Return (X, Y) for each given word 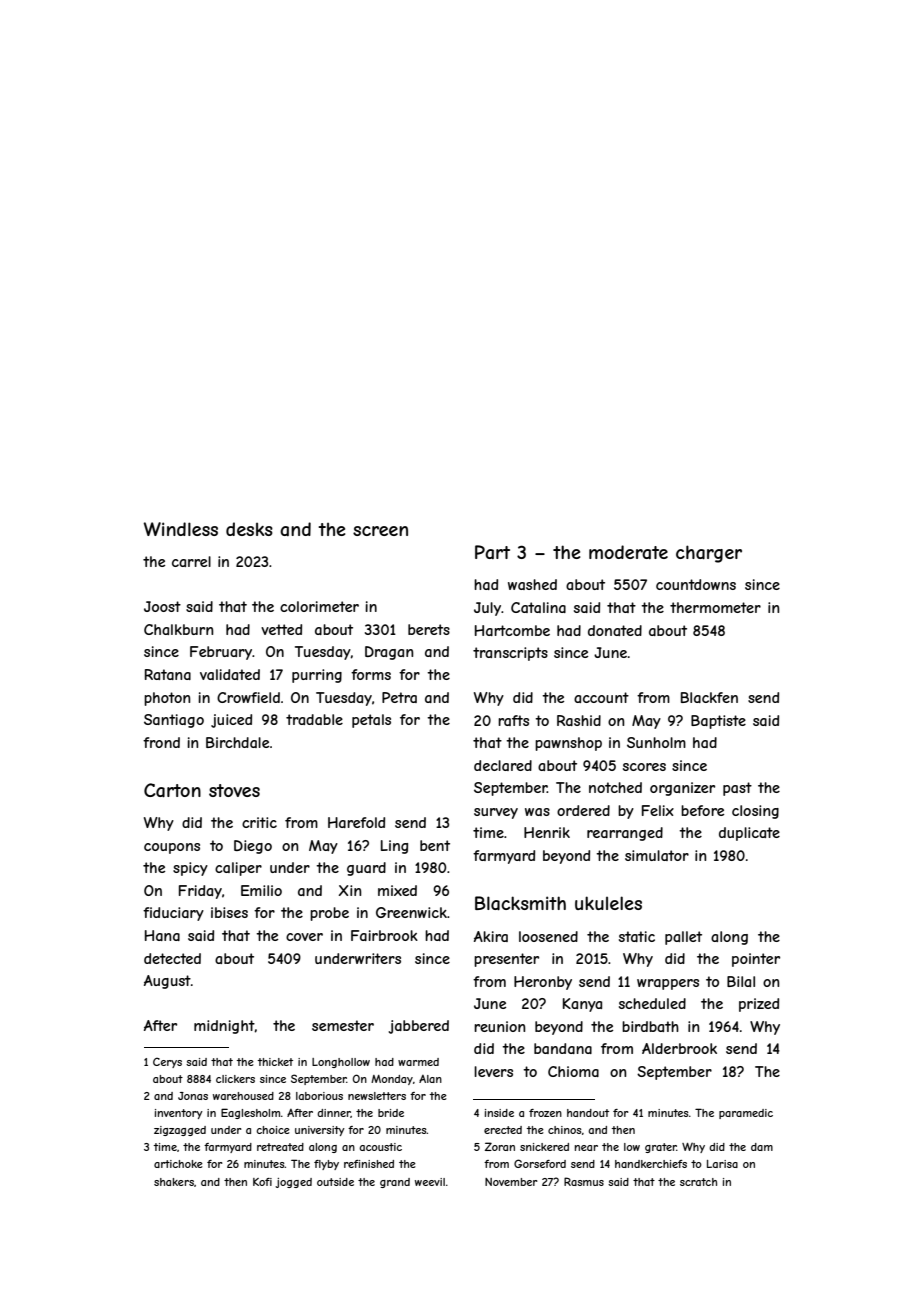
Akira (491, 936)
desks (249, 529)
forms (371, 674)
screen (380, 531)
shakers (174, 1182)
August (167, 982)
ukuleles (608, 903)
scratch (698, 1182)
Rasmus (584, 1181)
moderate (628, 552)
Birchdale (238, 742)
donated (615, 630)
